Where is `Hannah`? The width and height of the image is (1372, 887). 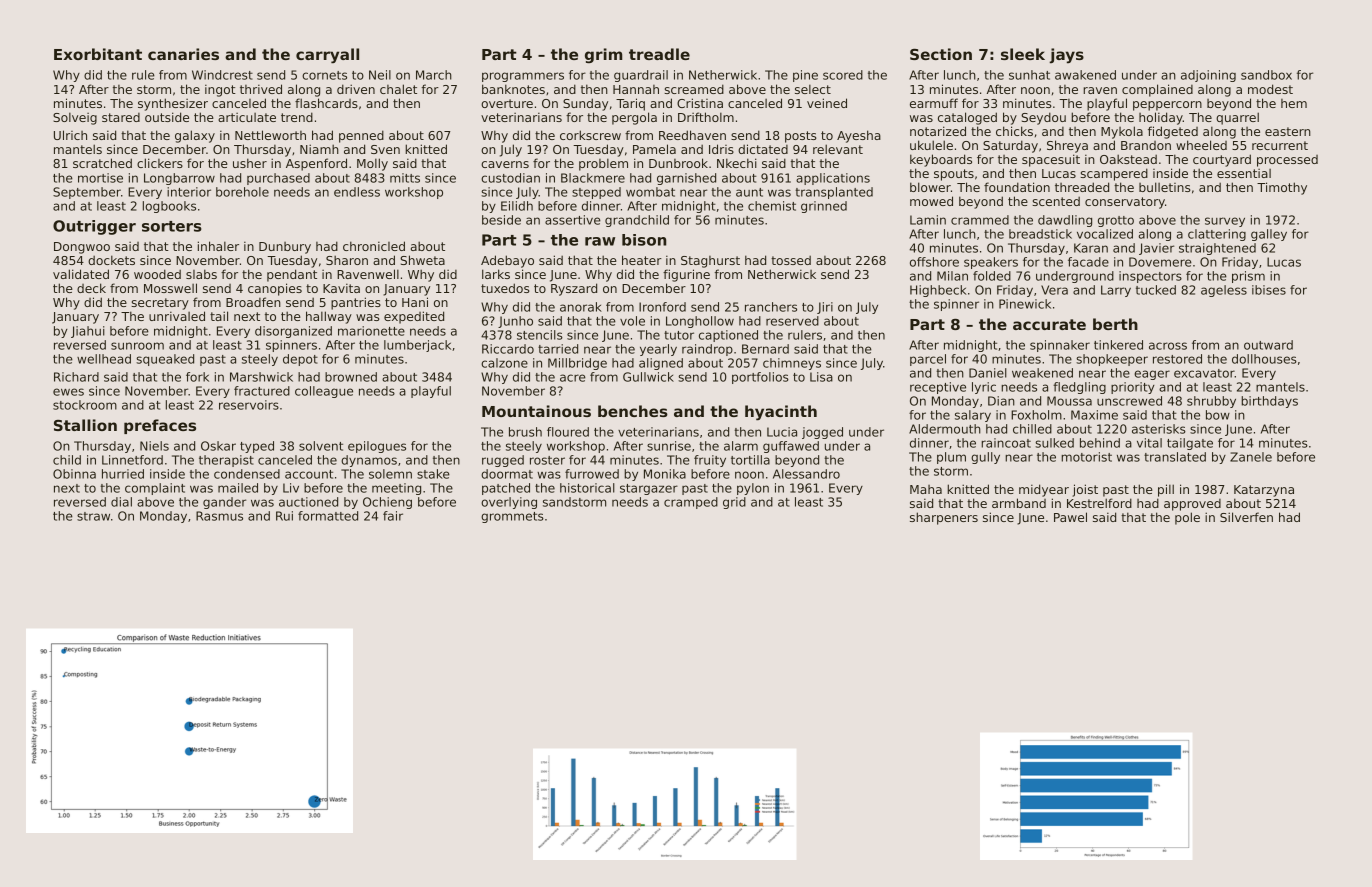
Hannah is located at coordinates (636, 89).
